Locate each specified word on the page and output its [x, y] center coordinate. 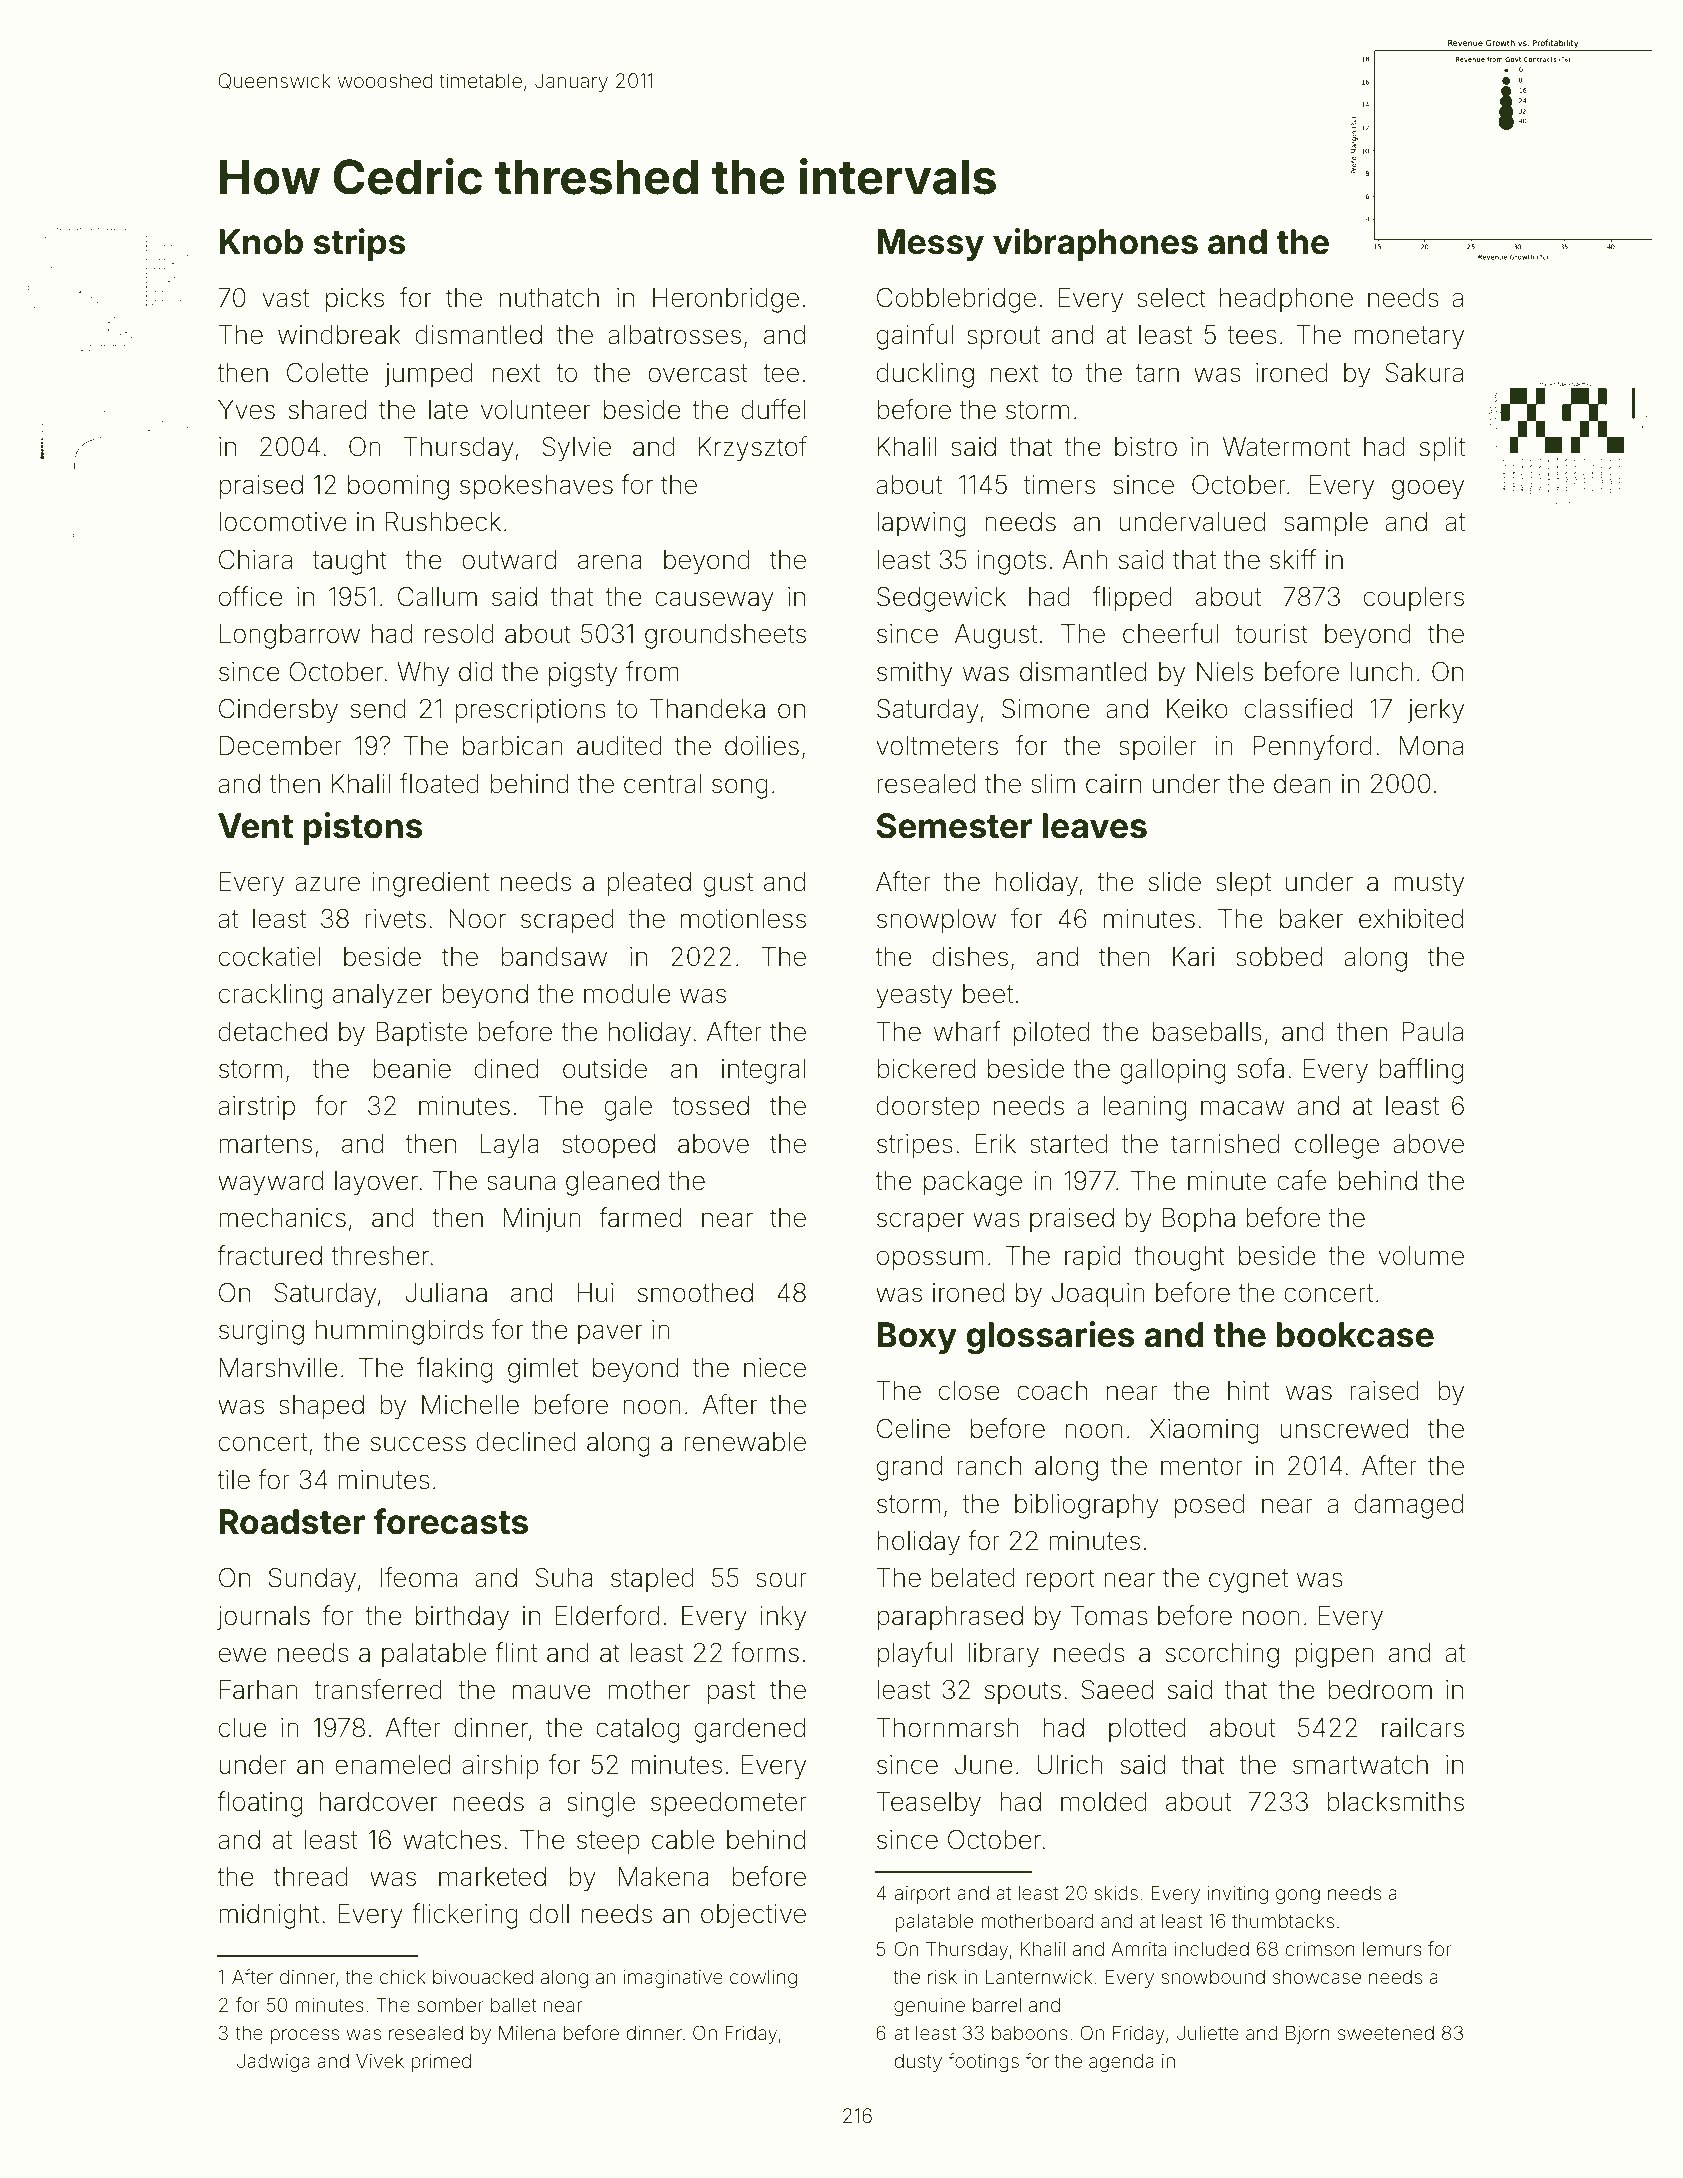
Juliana [446, 1293]
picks [355, 300]
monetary [1409, 338]
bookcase [1355, 1335]
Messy [930, 245]
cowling [763, 1979]
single [601, 1804]
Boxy [917, 1338]
